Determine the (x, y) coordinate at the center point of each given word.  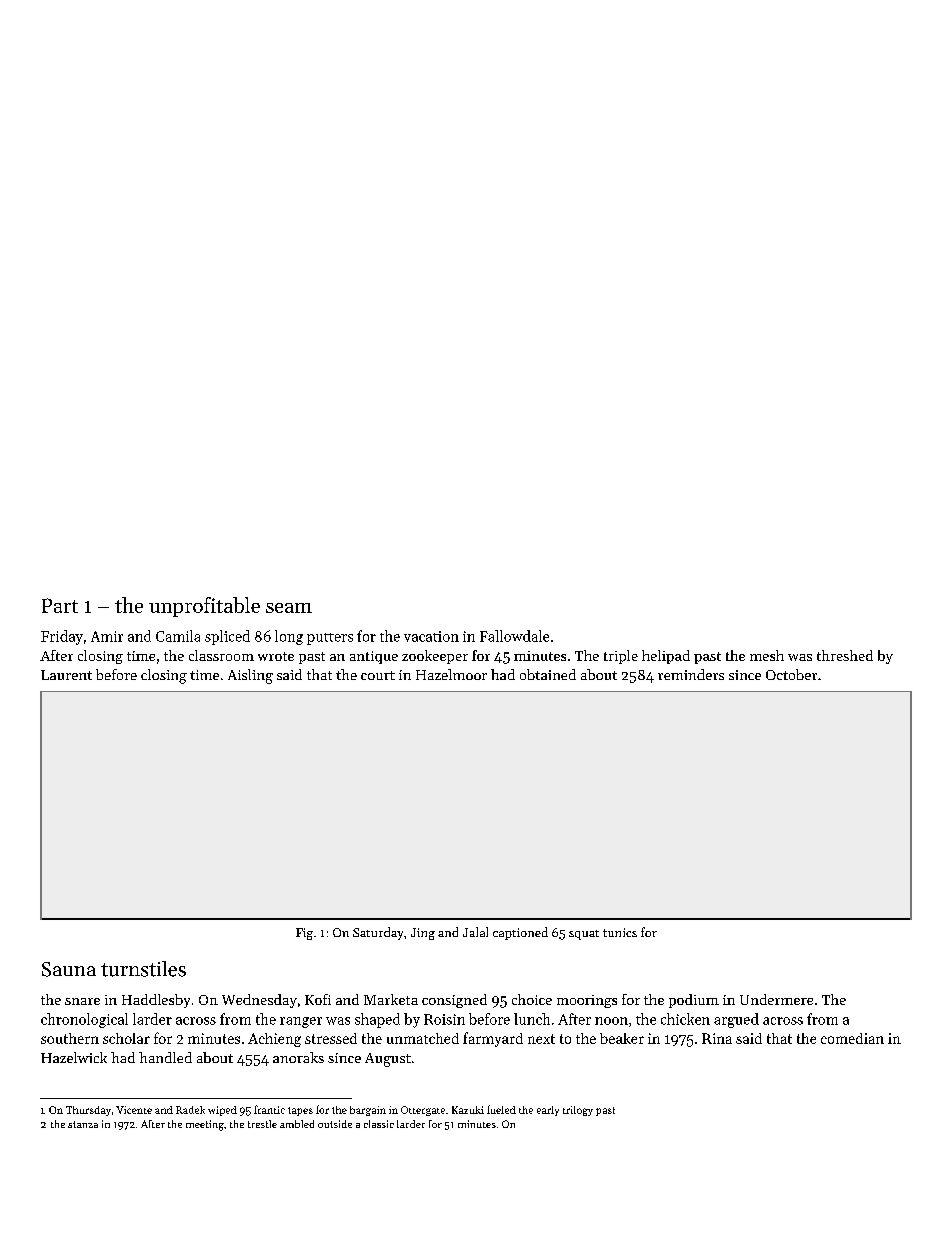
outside (335, 1124)
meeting (205, 1125)
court (378, 675)
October (791, 674)
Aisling (250, 676)
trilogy (578, 1111)
